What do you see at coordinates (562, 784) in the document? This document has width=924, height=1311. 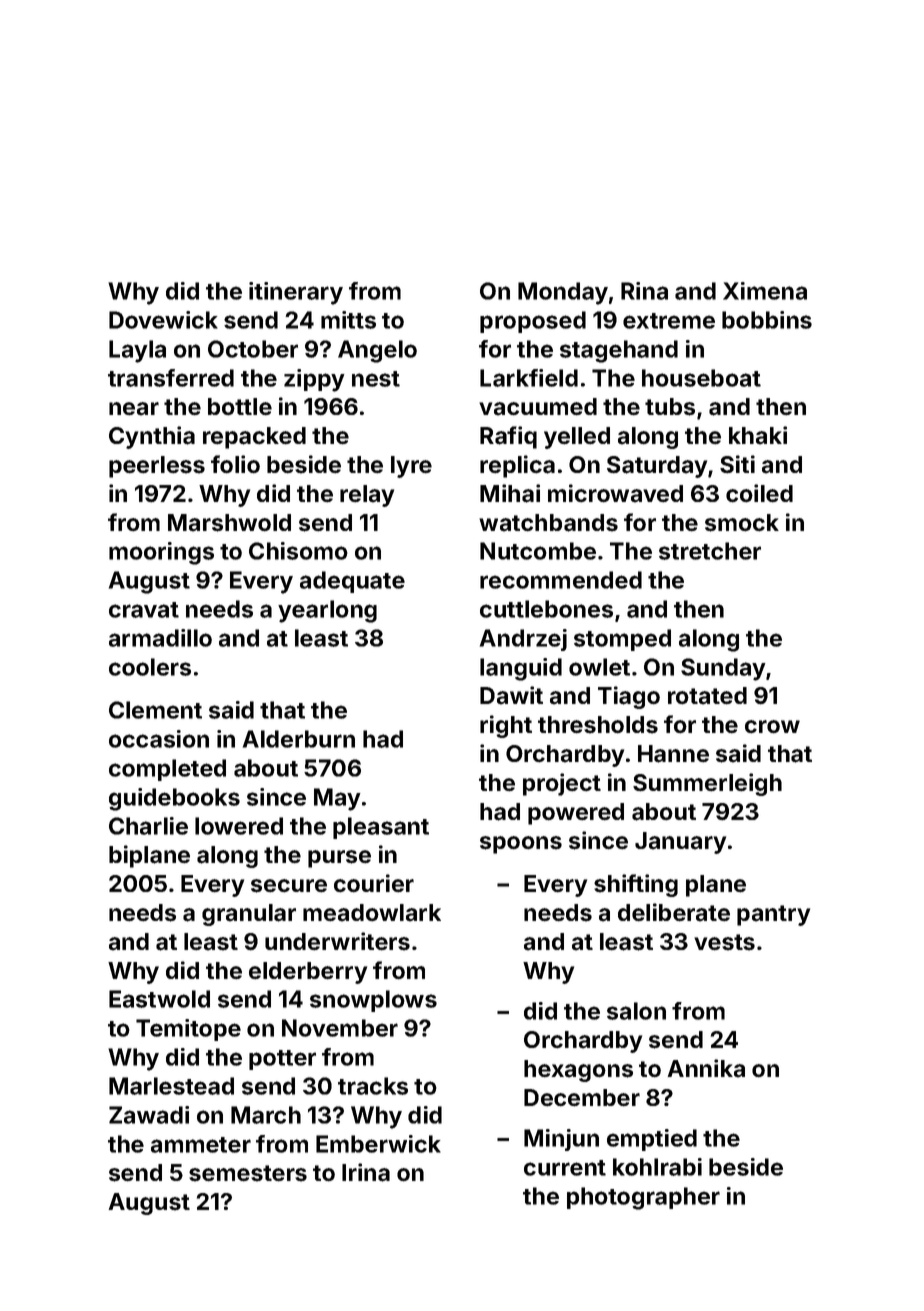 I see `project` at bounding box center [562, 784].
